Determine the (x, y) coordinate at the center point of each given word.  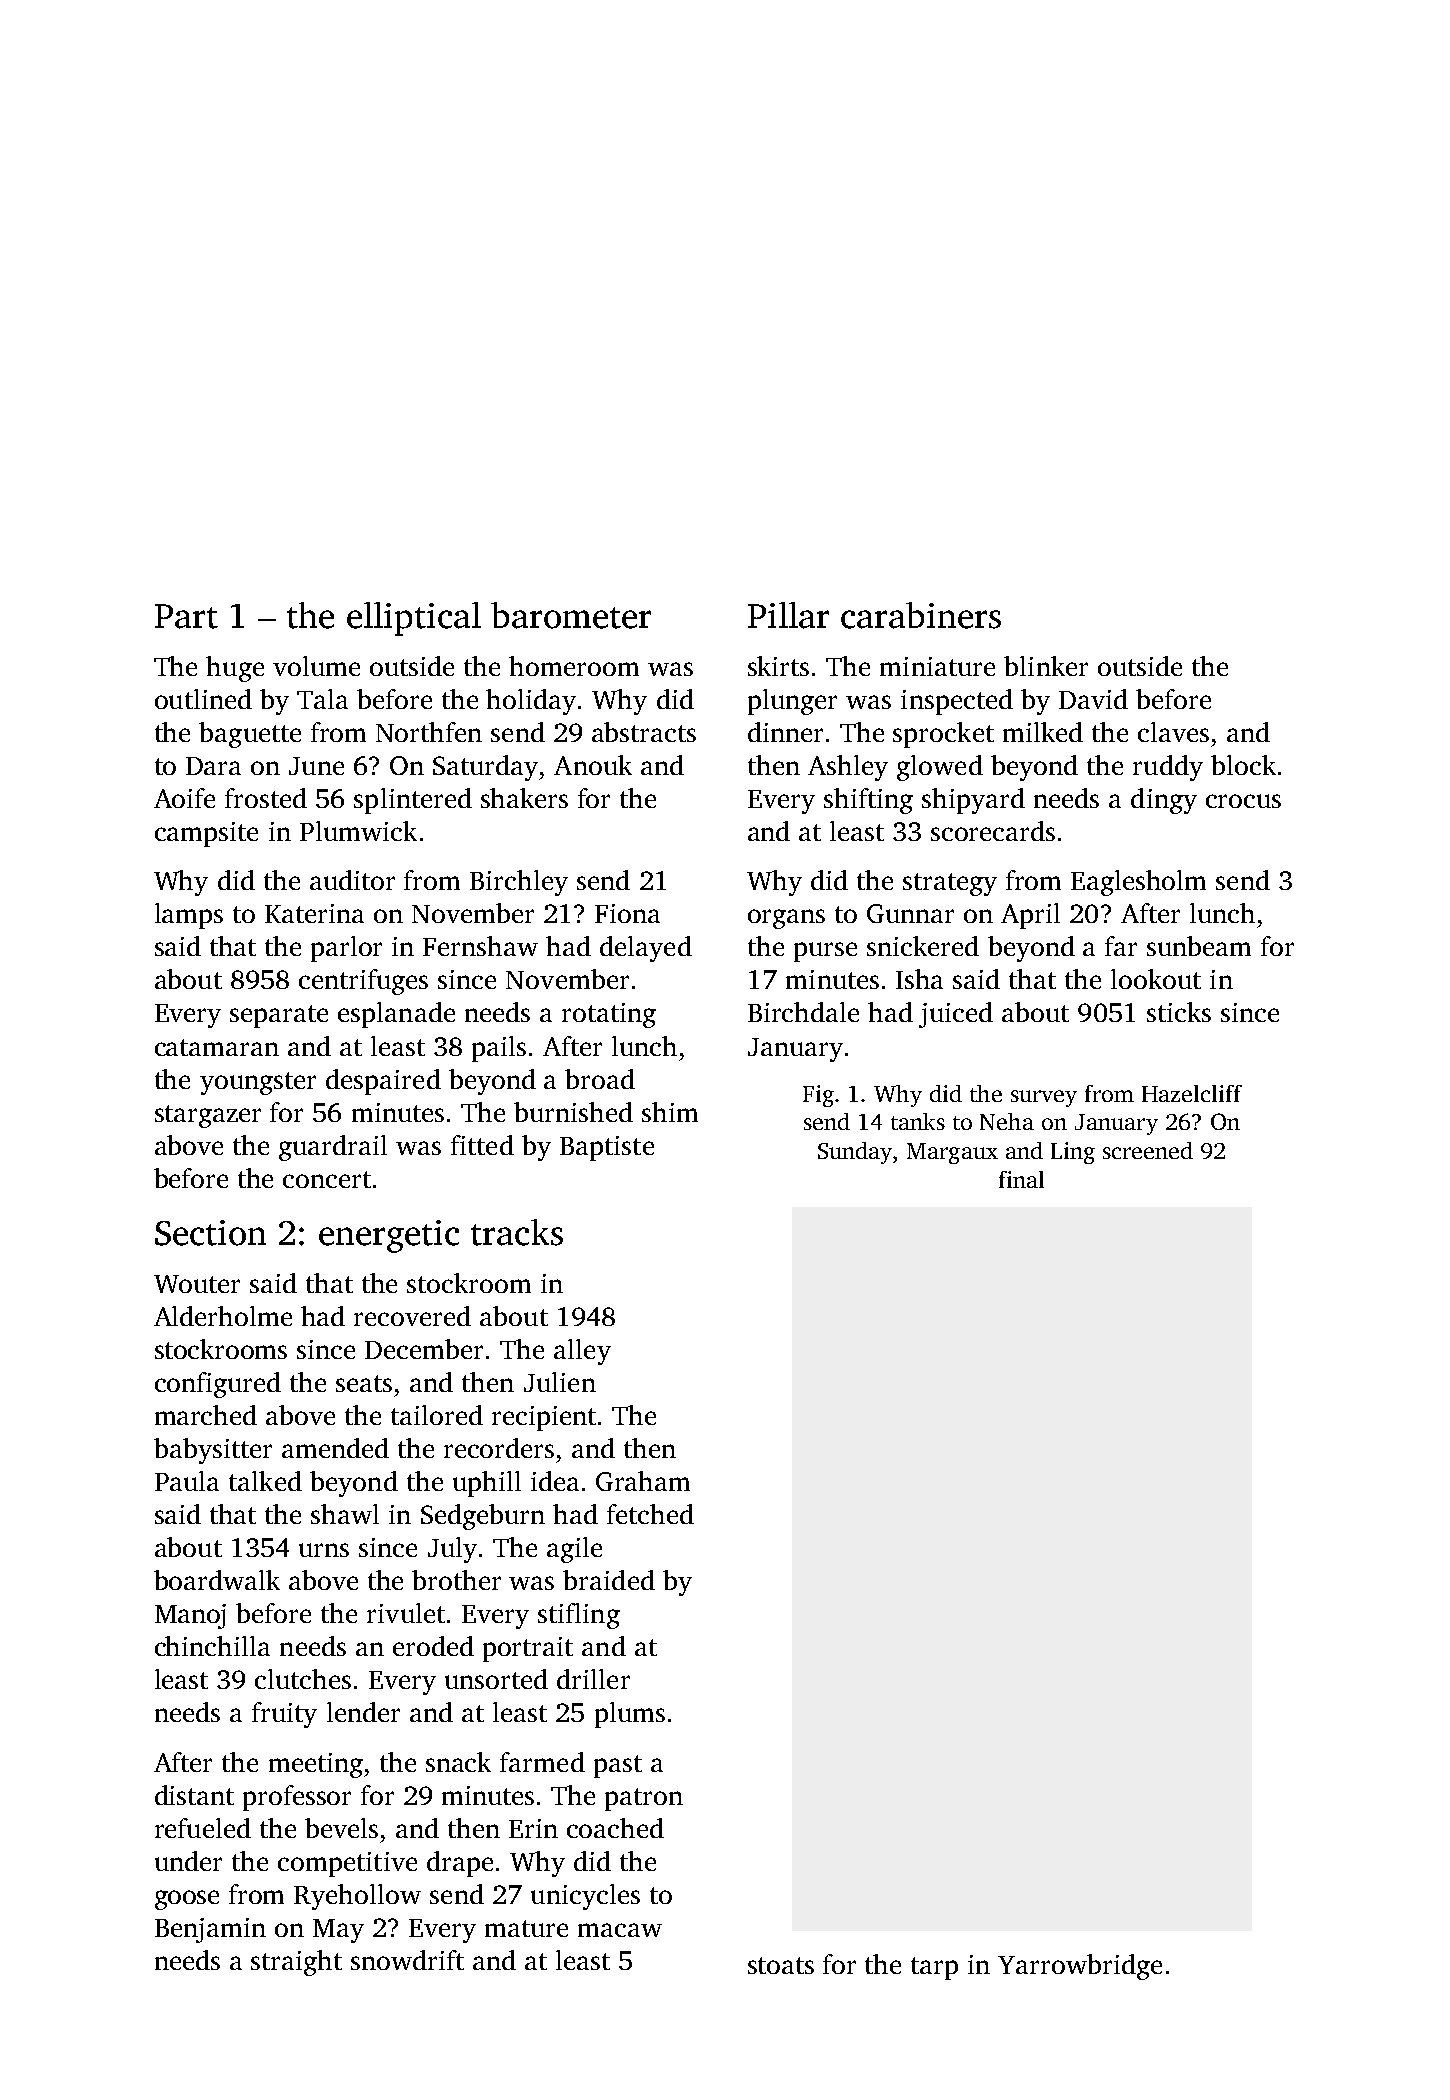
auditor (352, 880)
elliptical (414, 619)
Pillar (788, 615)
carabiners (921, 615)
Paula (187, 1481)
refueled (203, 1828)
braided (609, 1580)
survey (1044, 1098)
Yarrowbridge (1080, 1967)
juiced (956, 1015)
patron (644, 1799)
